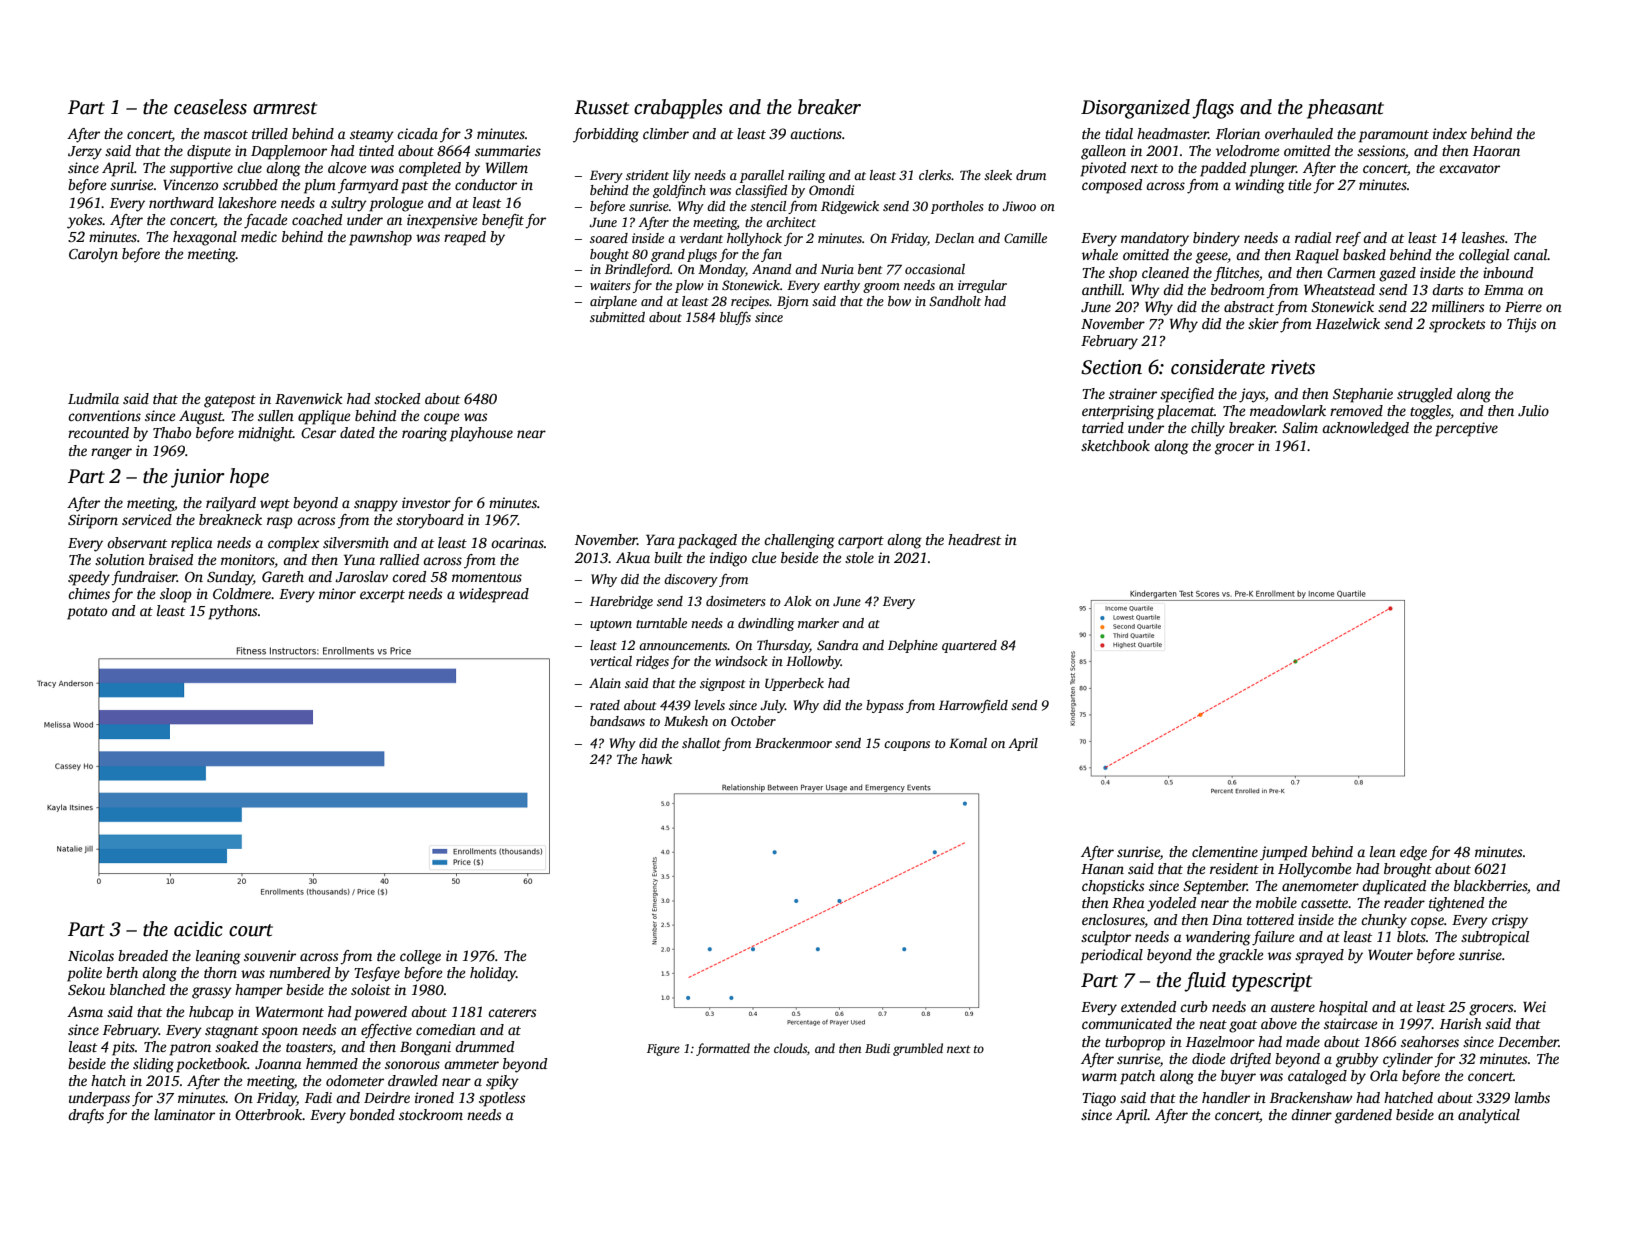 This screenshot has height=1260, width=1631. I want to click on crabapples, so click(678, 109).
